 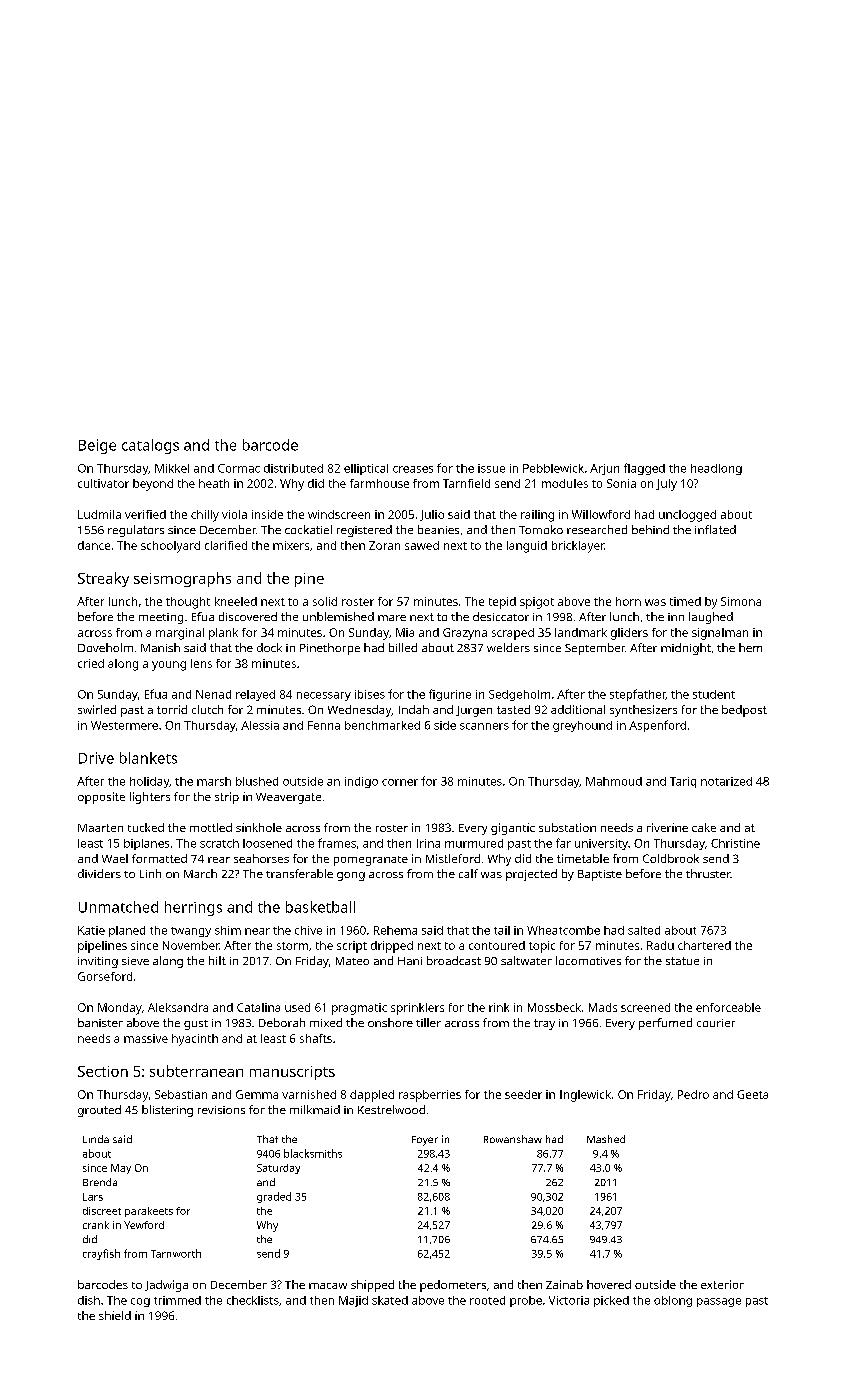 What do you see at coordinates (465, 634) in the image?
I see `Grazyna` at bounding box center [465, 634].
